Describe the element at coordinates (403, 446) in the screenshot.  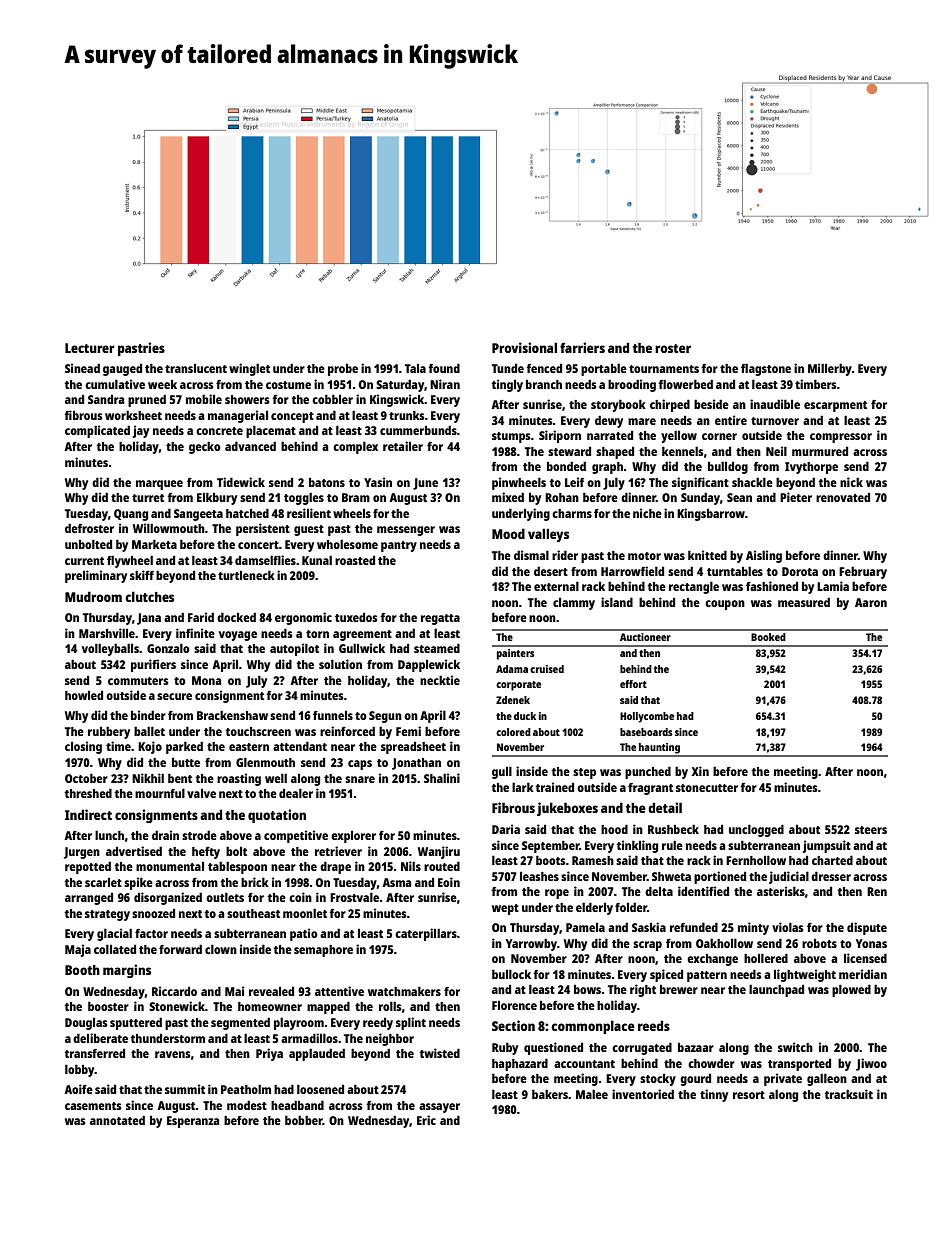
I see `retailer` at that location.
